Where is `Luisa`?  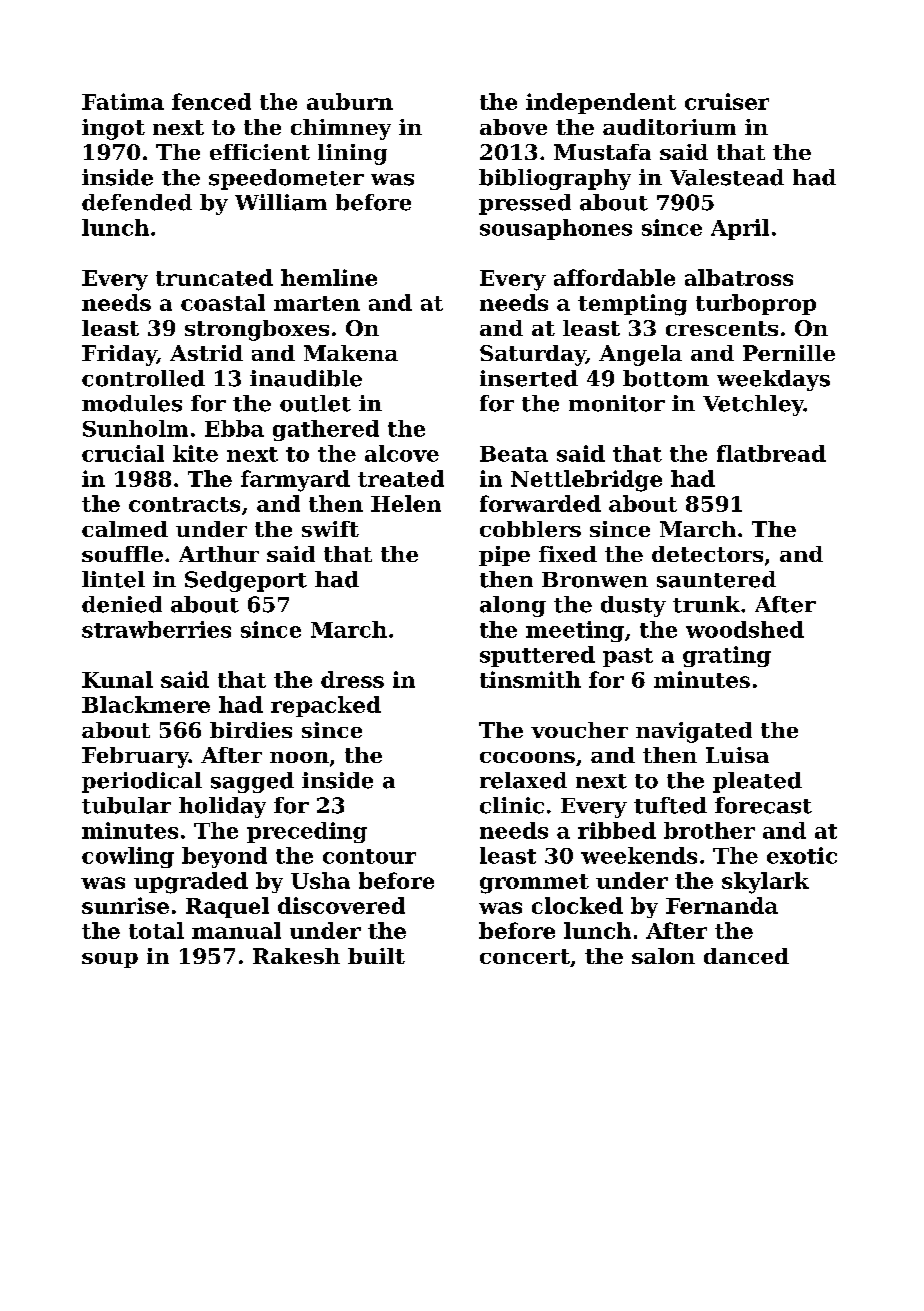 Luisa is located at coordinates (737, 755).
